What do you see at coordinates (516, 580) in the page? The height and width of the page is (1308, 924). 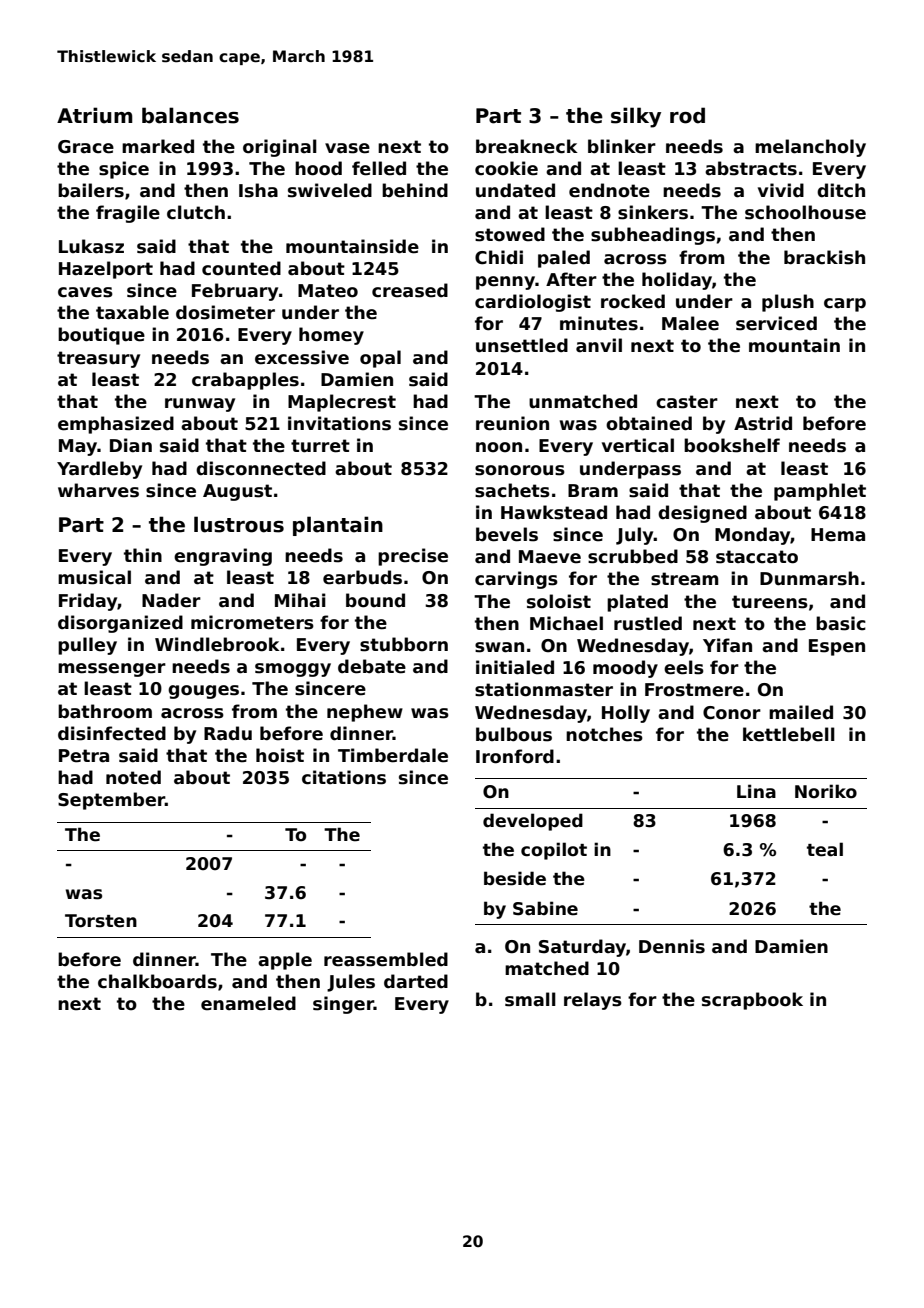 I see `carvings` at bounding box center [516, 580].
